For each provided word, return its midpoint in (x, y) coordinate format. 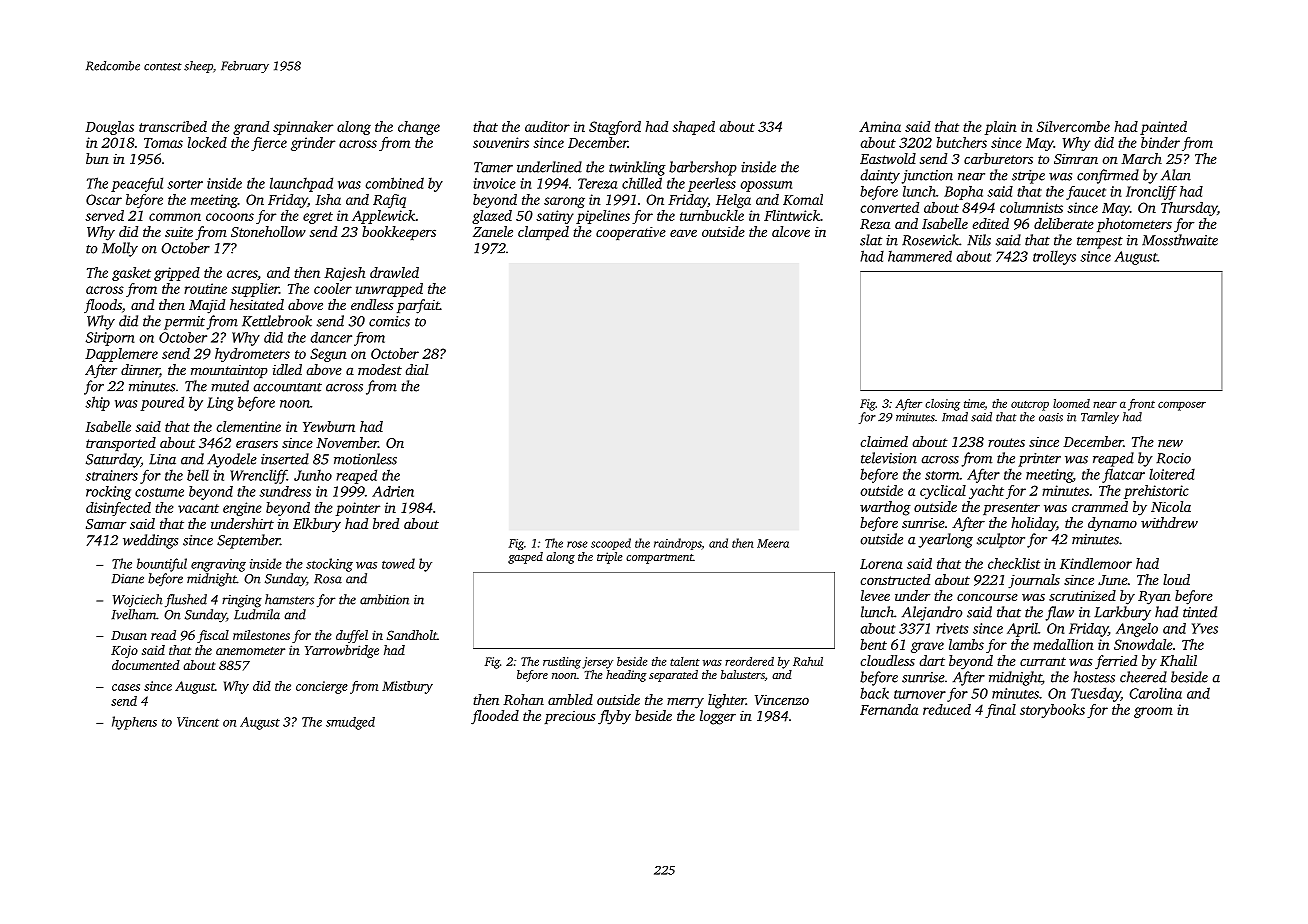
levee (875, 595)
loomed (1071, 403)
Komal (803, 199)
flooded (495, 717)
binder (1160, 142)
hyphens (134, 723)
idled (287, 369)
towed (398, 563)
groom (1153, 712)
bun (97, 158)
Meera (773, 543)
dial (416, 369)
